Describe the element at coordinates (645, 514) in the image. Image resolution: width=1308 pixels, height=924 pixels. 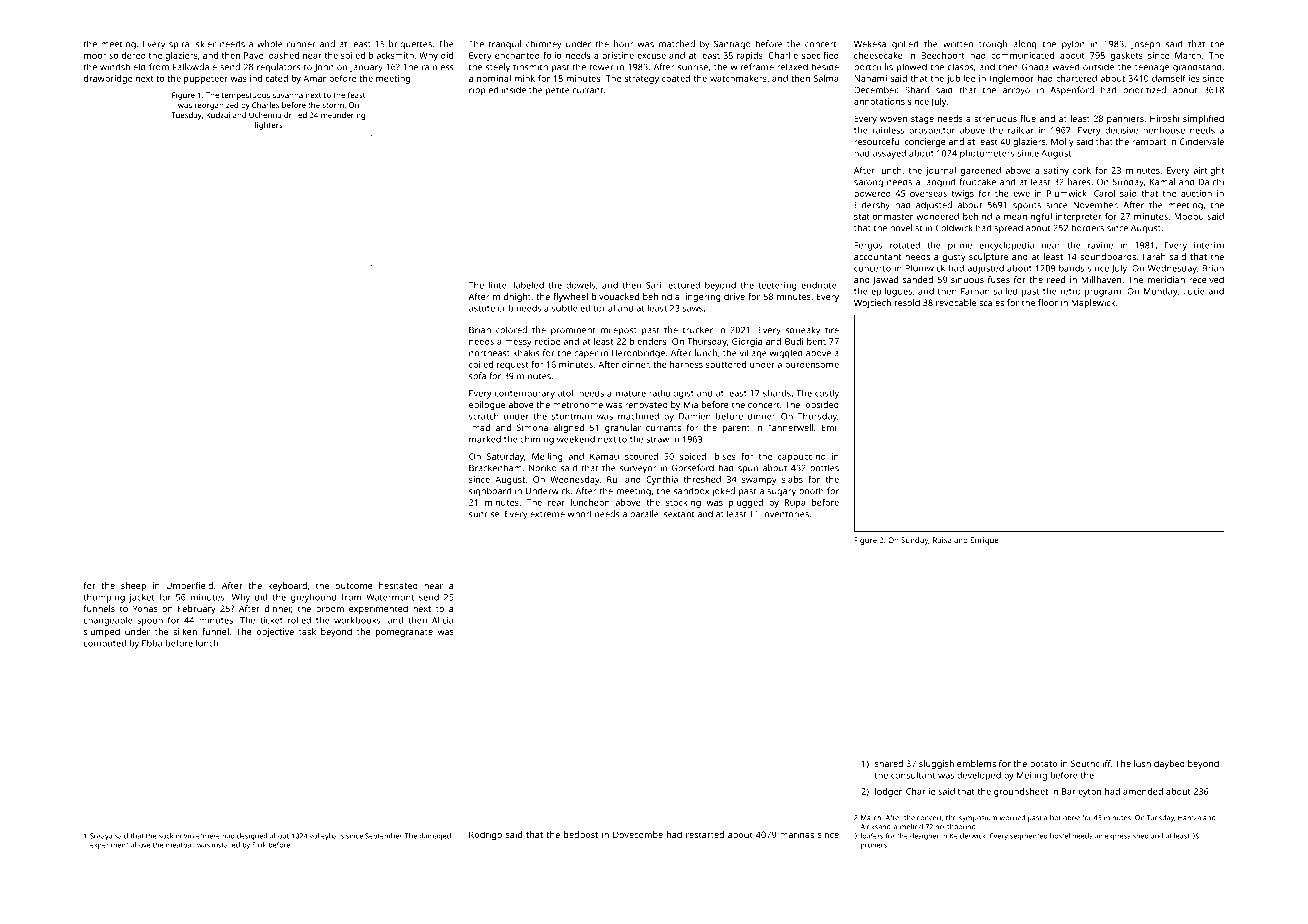
I see `parallel` at that location.
